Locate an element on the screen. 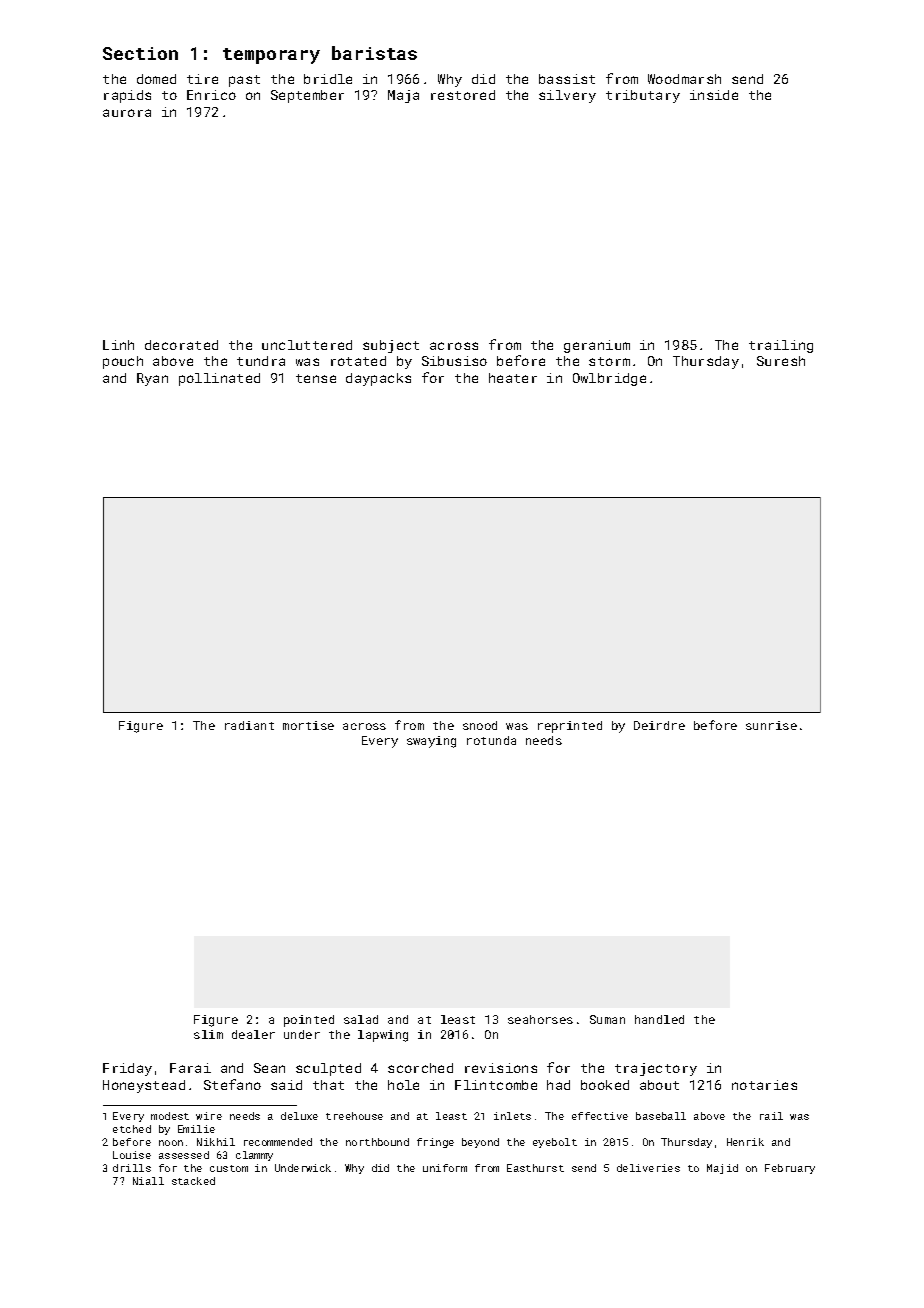 This screenshot has width=924, height=1308. Woodmarsh is located at coordinates (684, 79).
